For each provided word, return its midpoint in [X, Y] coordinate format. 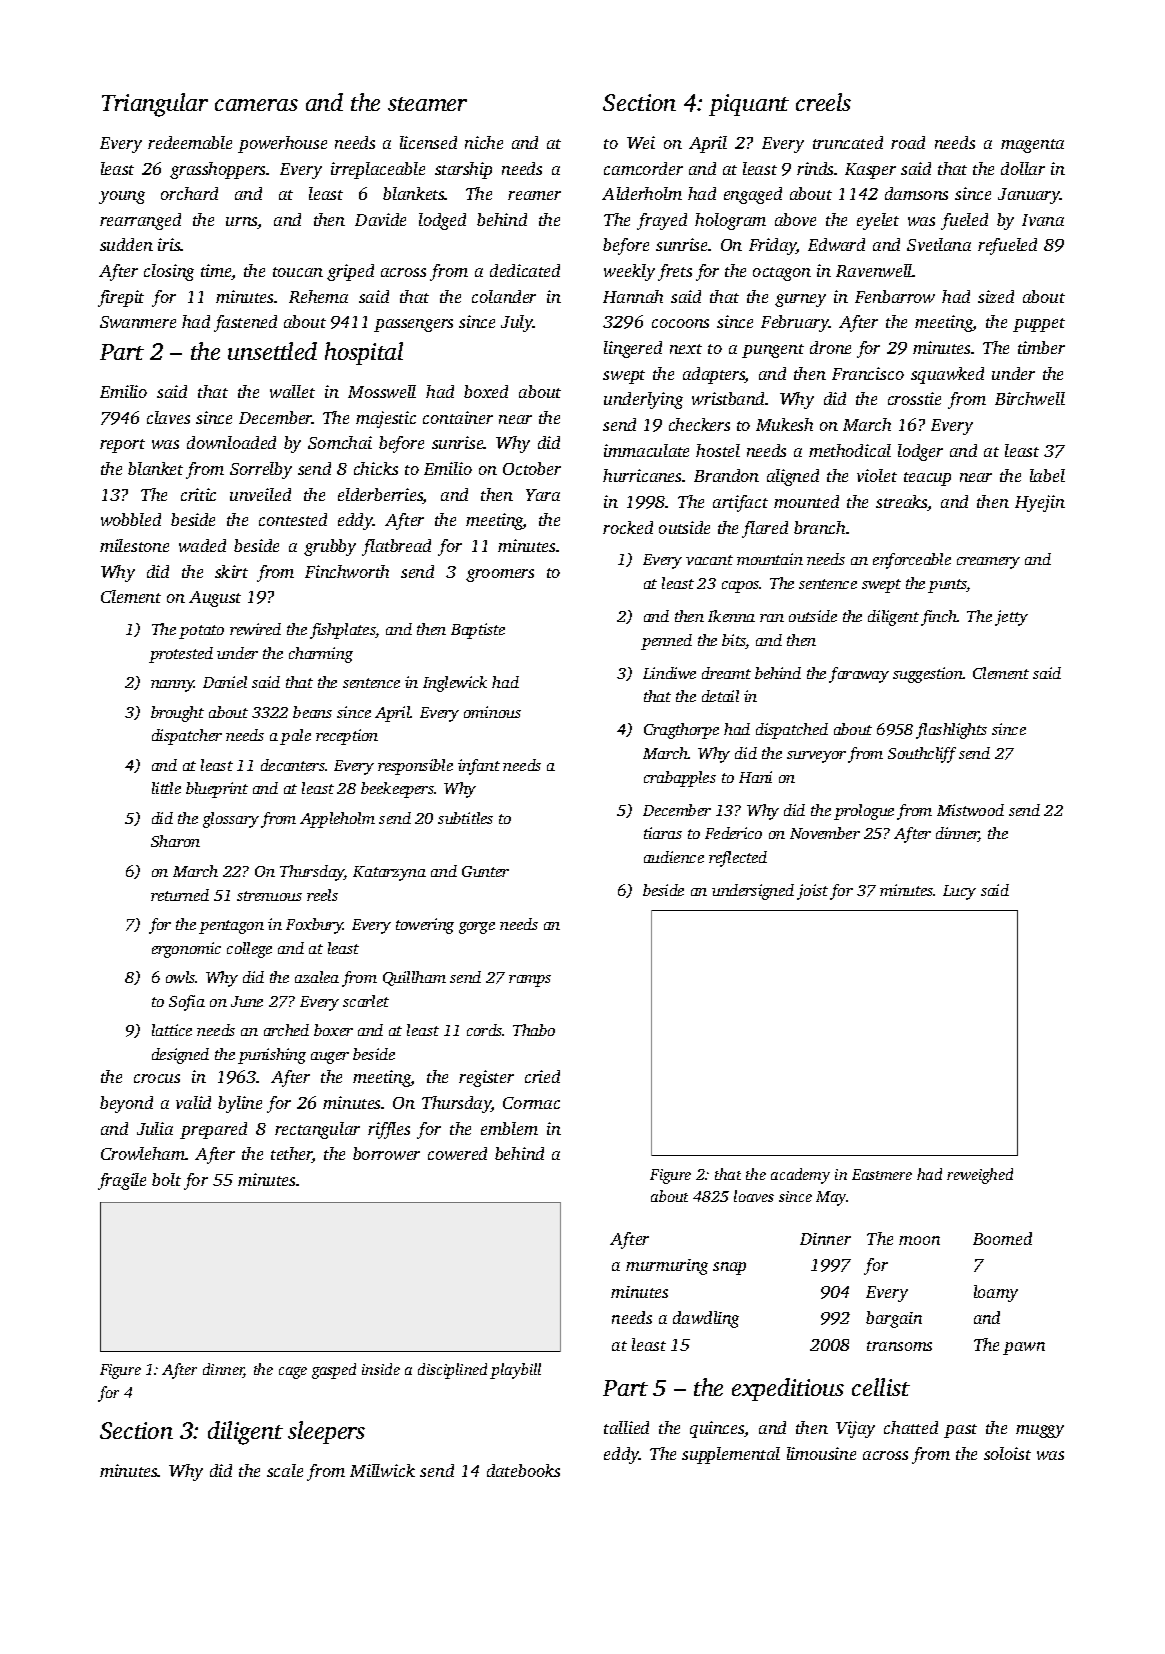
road [908, 142]
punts [947, 586]
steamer [427, 104]
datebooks [523, 1470]
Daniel [225, 682]
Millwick [382, 1470]
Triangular [155, 105]
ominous [492, 712]
